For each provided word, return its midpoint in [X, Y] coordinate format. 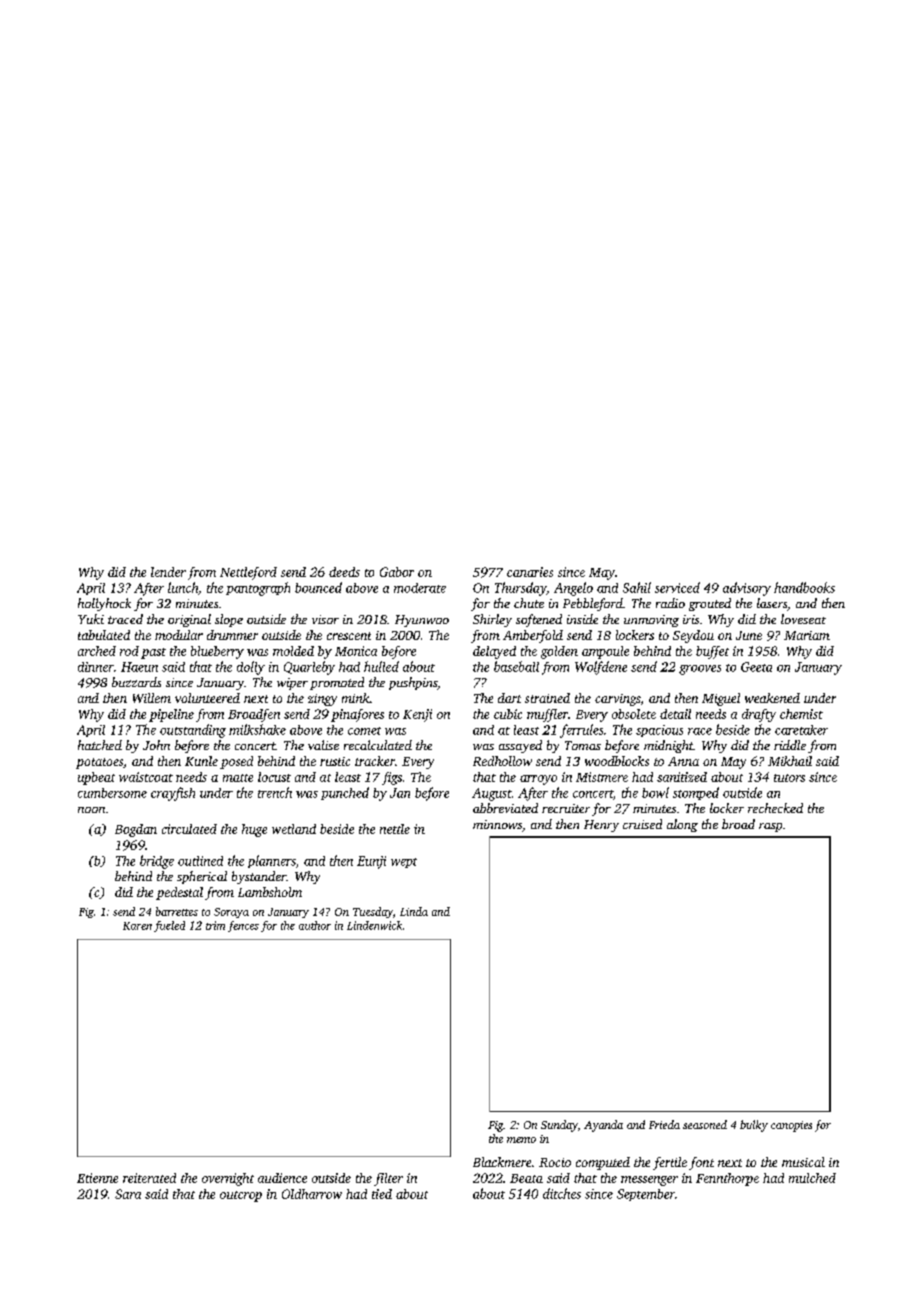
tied [382, 1194]
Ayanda [603, 1126]
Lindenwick [374, 925]
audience [282, 1178]
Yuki [91, 619]
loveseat [803, 619]
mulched [812, 1178]
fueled [169, 926]
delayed [494, 652]
